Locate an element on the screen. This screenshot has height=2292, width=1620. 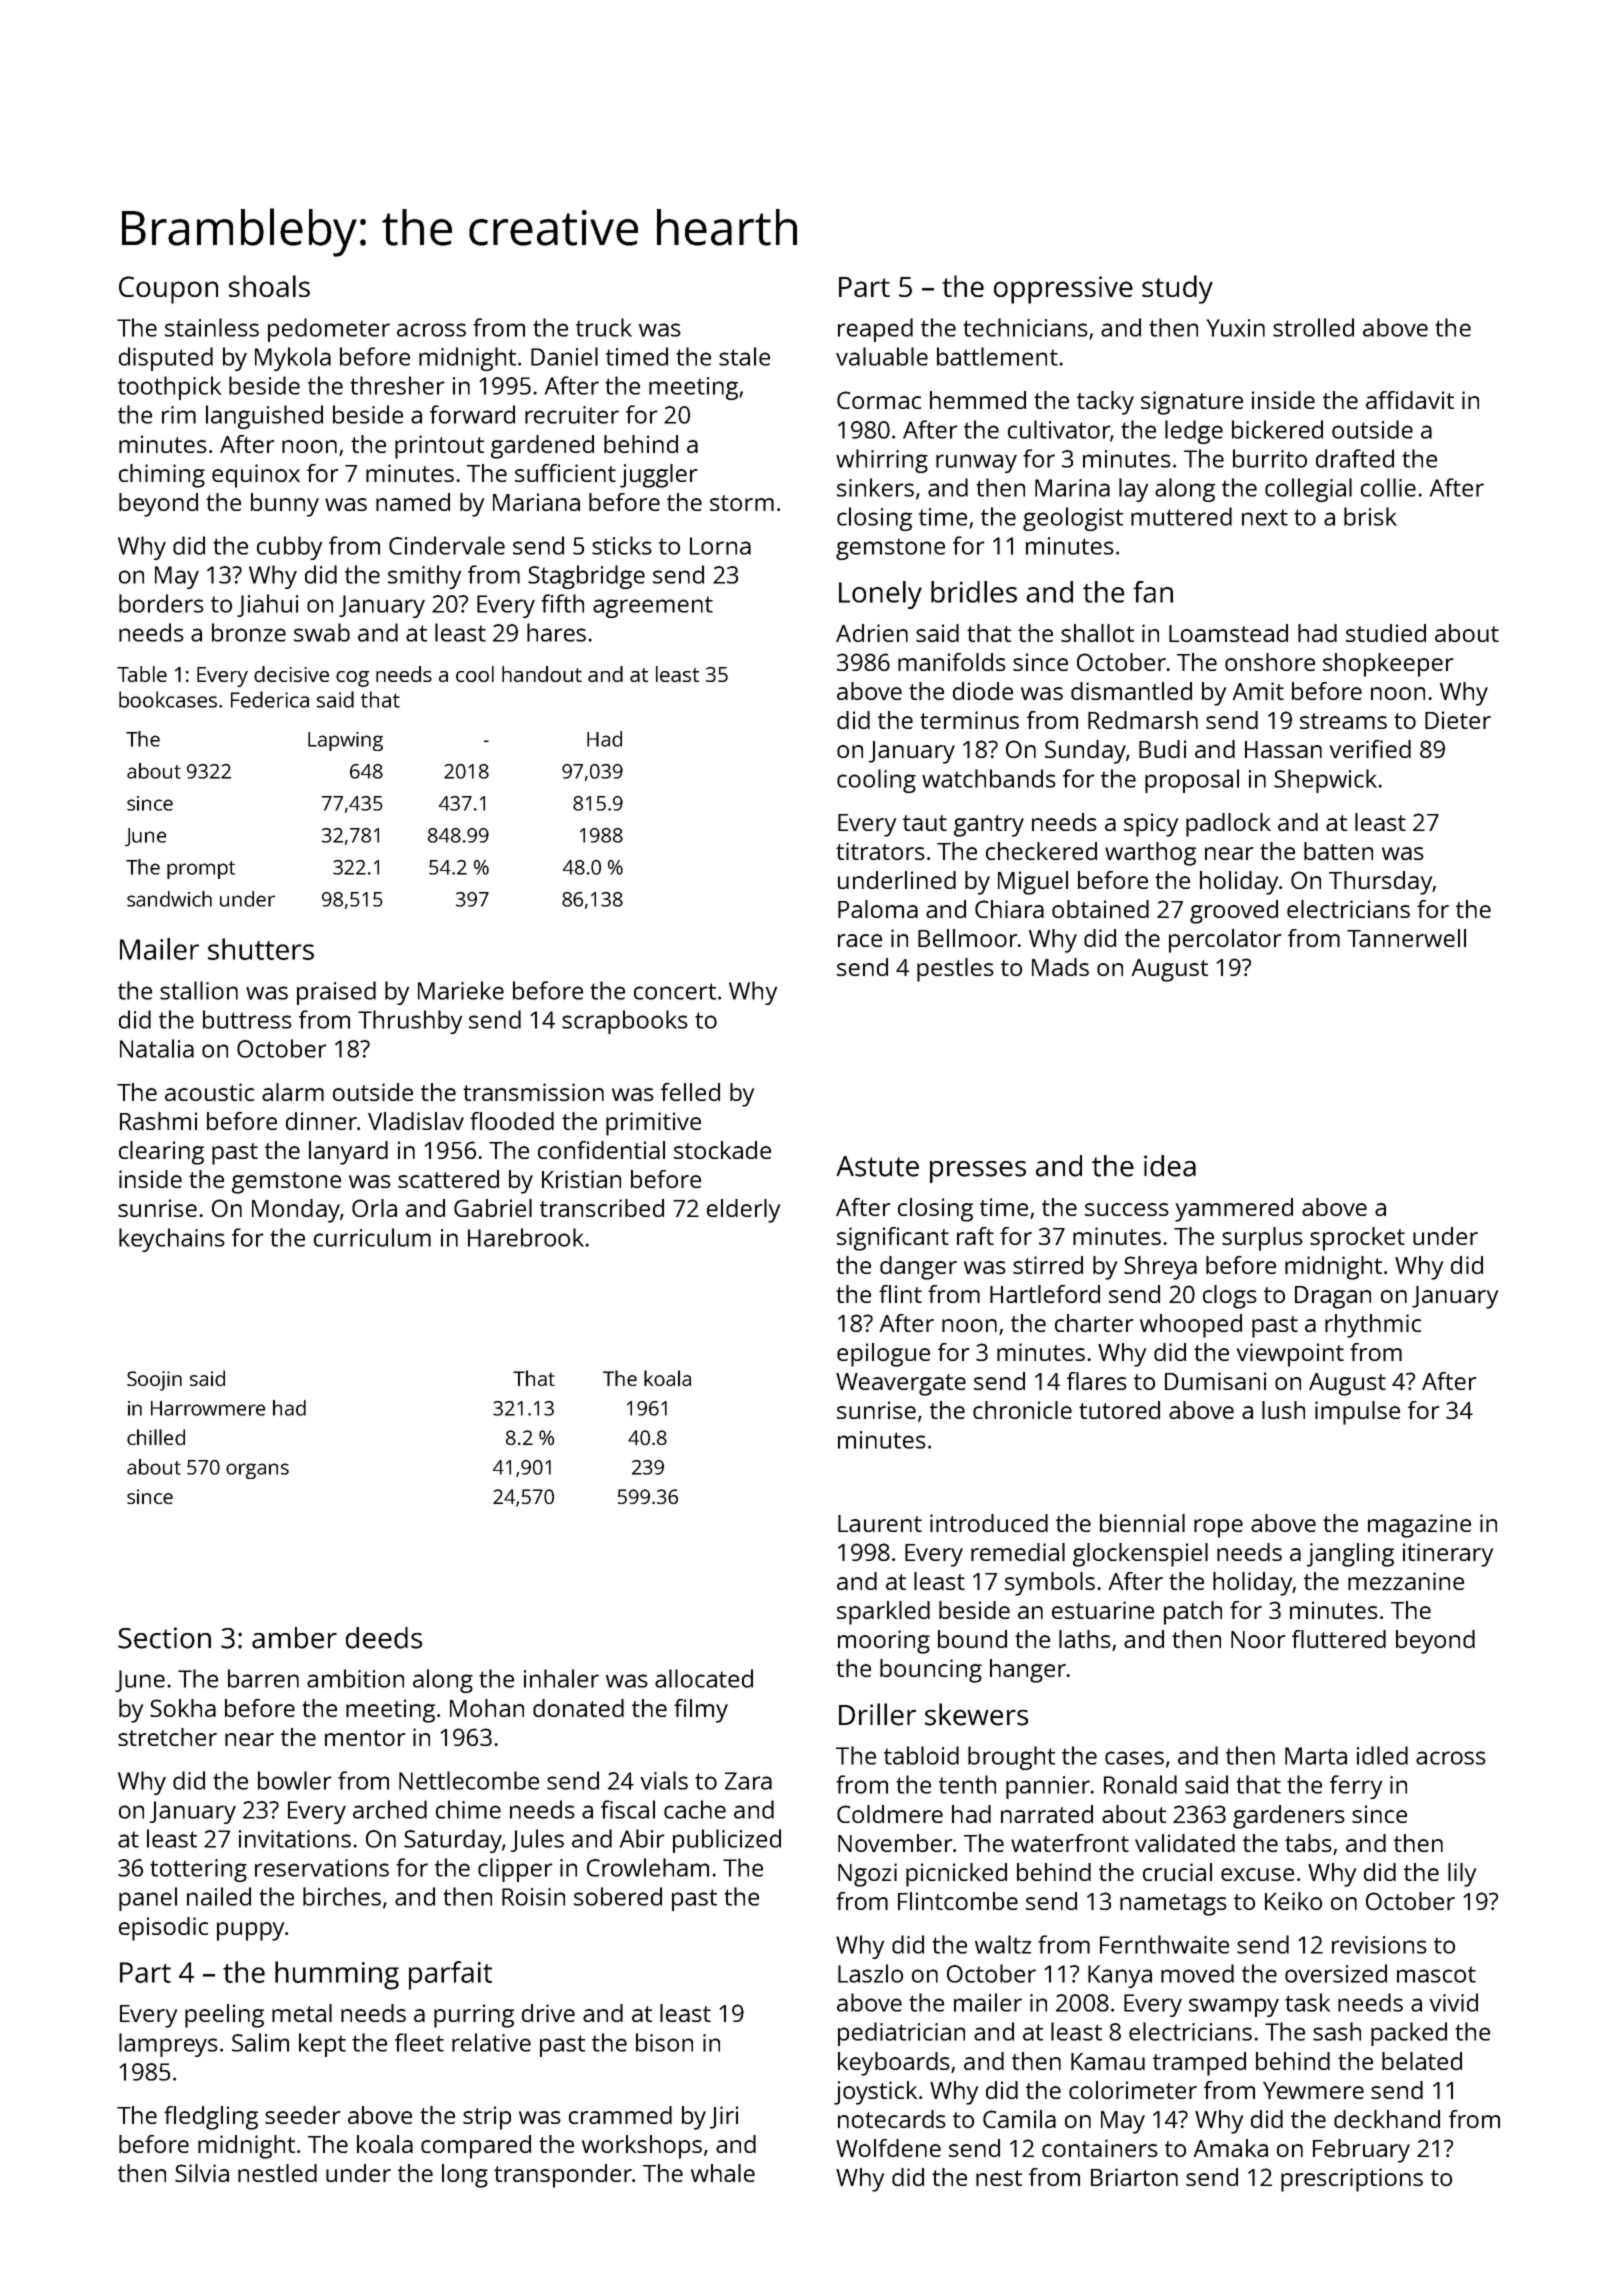
sobered is located at coordinates (618, 1896).
